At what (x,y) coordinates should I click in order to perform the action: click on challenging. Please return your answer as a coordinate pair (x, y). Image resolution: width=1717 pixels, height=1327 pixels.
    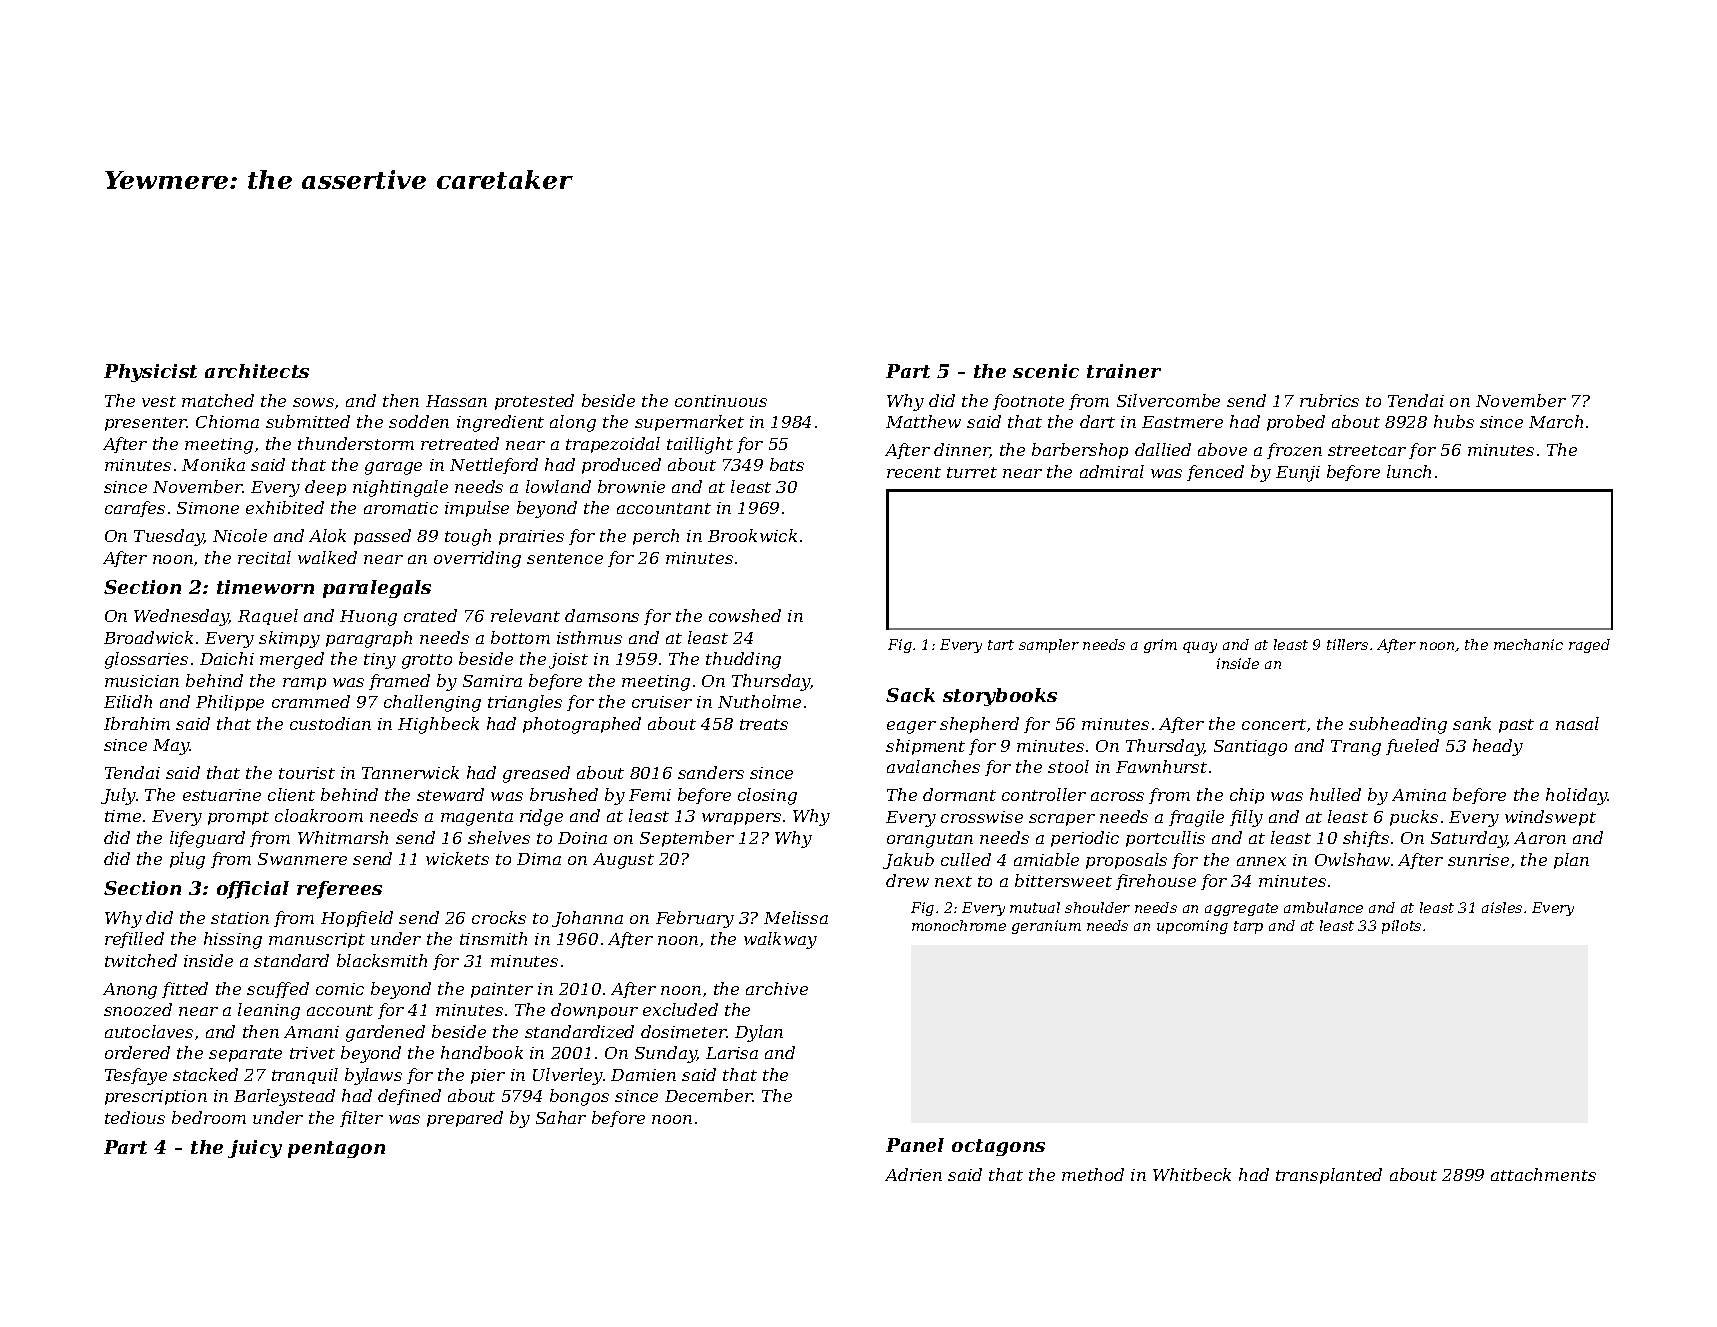
    Looking at the image, I should click on (432, 703).
